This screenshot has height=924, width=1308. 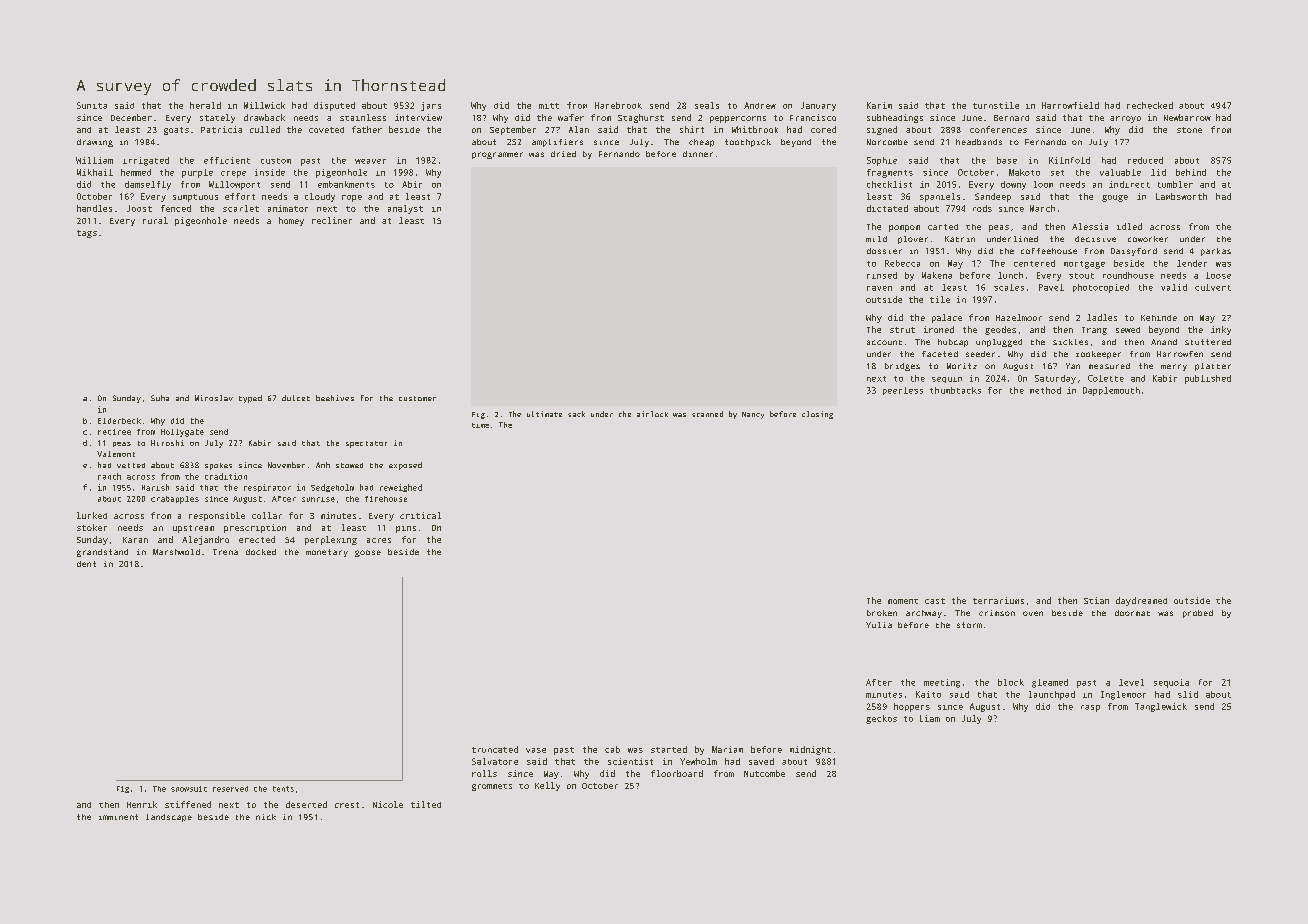 What do you see at coordinates (677, 773) in the screenshot?
I see `floorboard` at bounding box center [677, 773].
